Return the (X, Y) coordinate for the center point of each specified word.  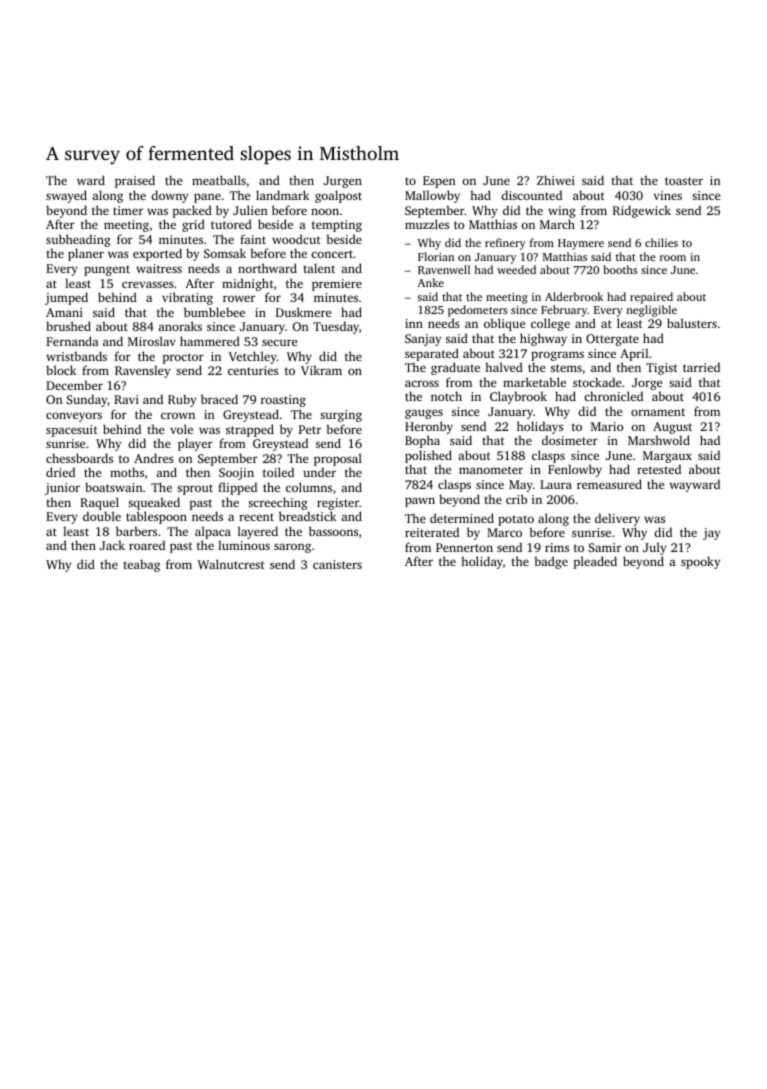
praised (135, 181)
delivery (617, 519)
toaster (684, 181)
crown (178, 415)
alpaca (213, 532)
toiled (278, 472)
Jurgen (343, 182)
